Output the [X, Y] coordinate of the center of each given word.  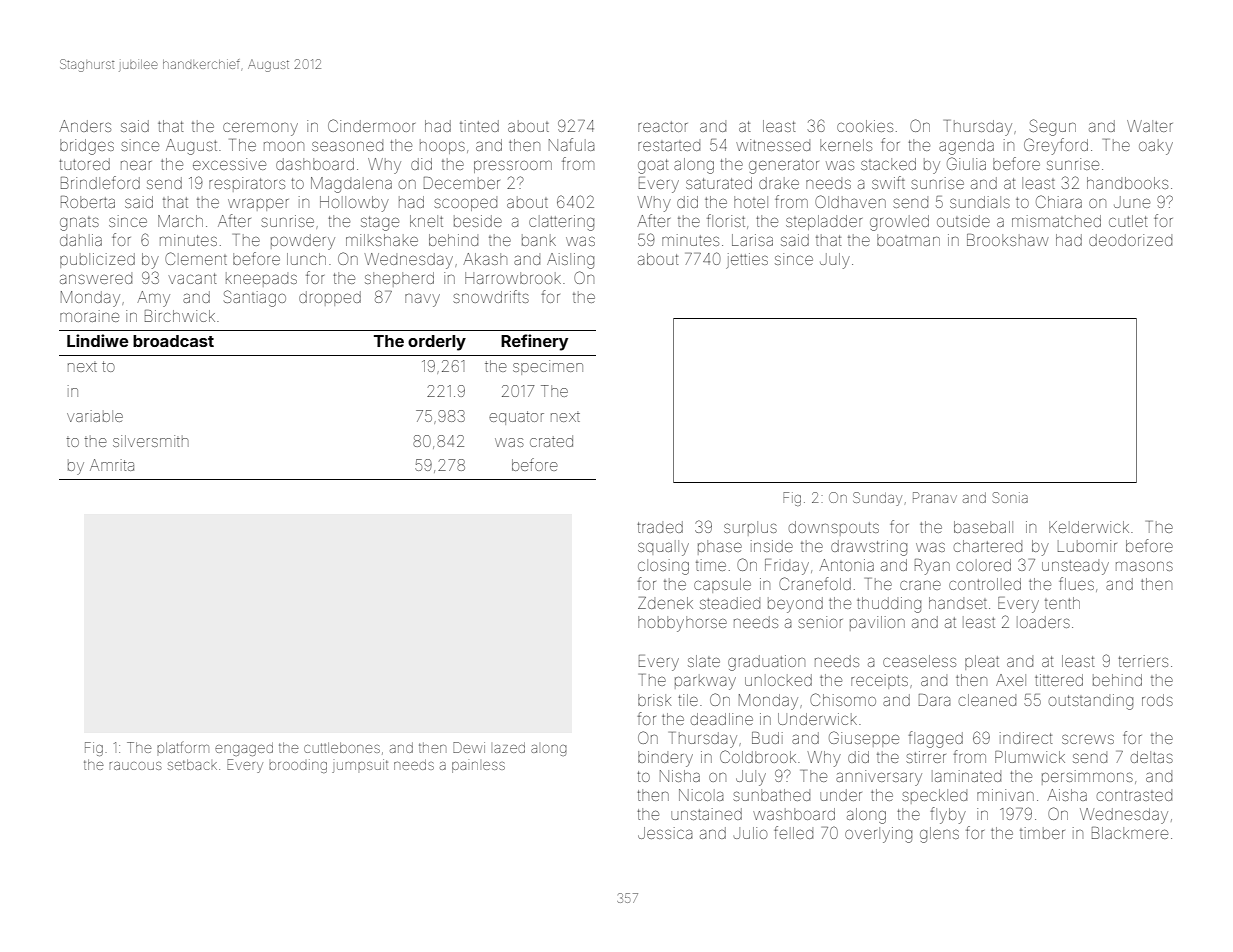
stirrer [926, 757]
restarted [669, 146]
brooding [298, 766]
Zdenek [665, 603]
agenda [966, 147]
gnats [79, 224]
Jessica [665, 833]
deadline [722, 719]
